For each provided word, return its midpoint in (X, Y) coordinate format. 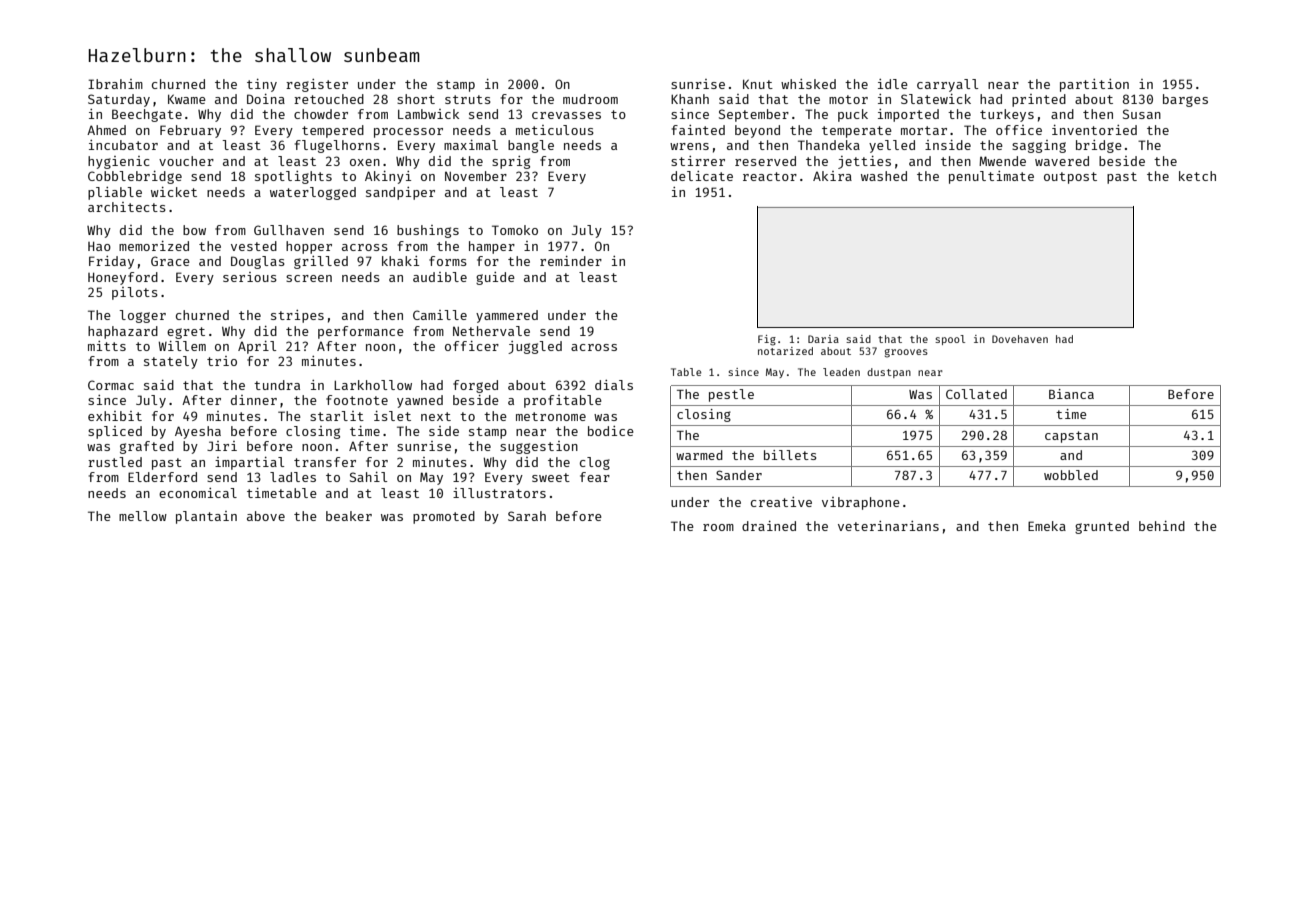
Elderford (162, 477)
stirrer (698, 161)
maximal (471, 145)
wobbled (1071, 475)
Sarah (527, 516)
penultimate (991, 177)
